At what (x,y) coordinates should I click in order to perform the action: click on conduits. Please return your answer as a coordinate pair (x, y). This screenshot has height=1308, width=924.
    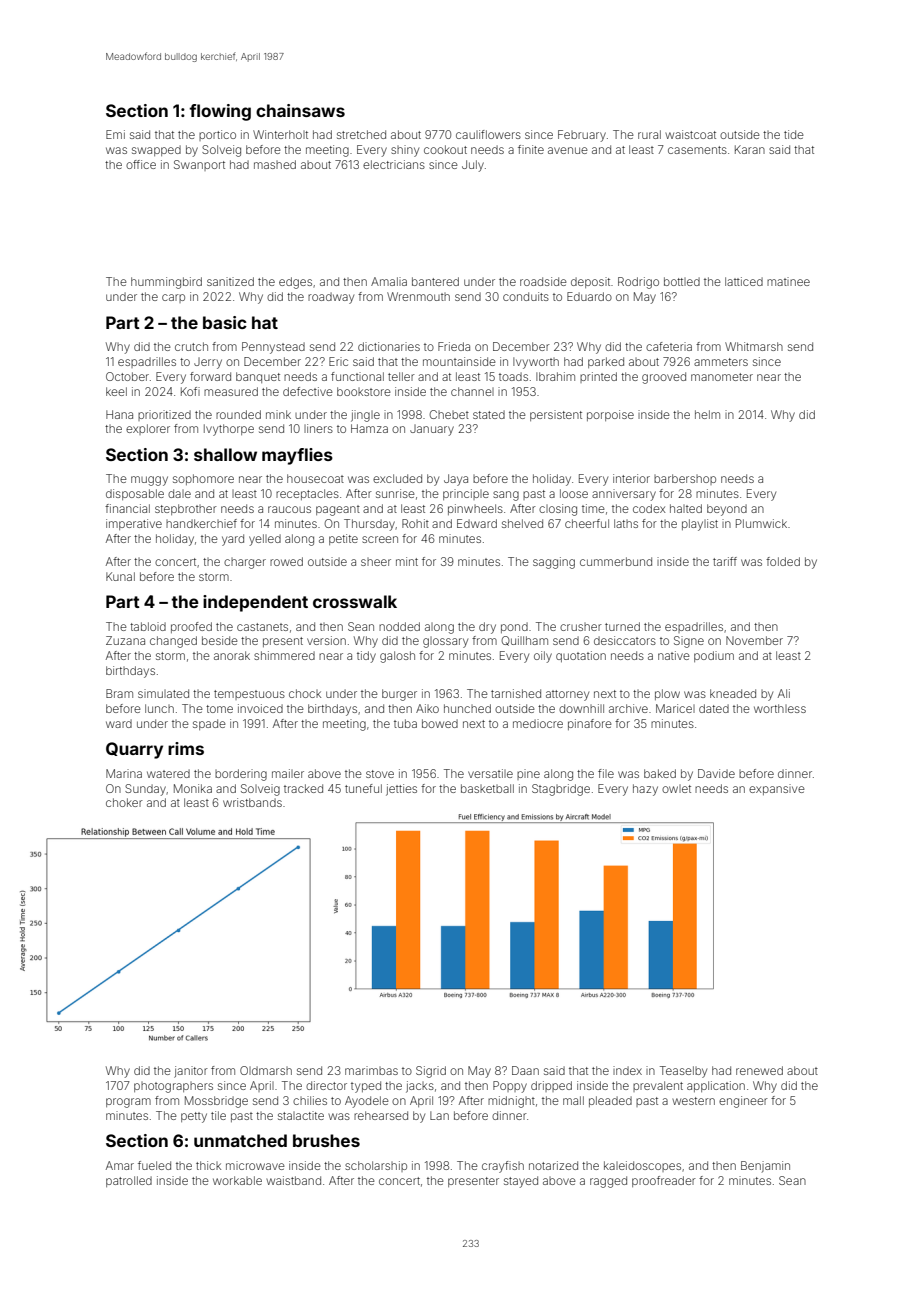
    Looking at the image, I should click on (526, 296).
